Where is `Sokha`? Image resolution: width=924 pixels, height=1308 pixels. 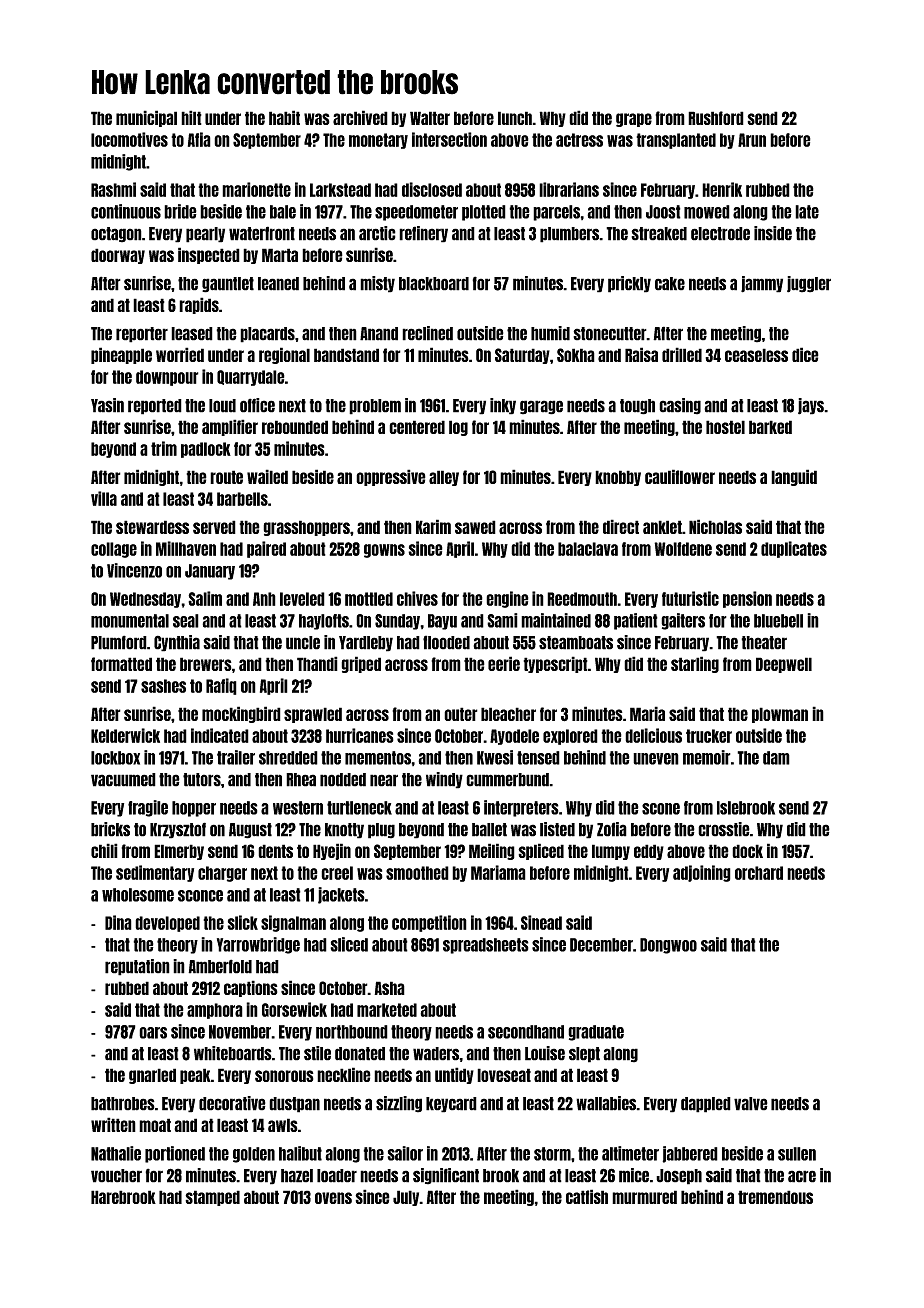
Sokha is located at coordinates (576, 355).
